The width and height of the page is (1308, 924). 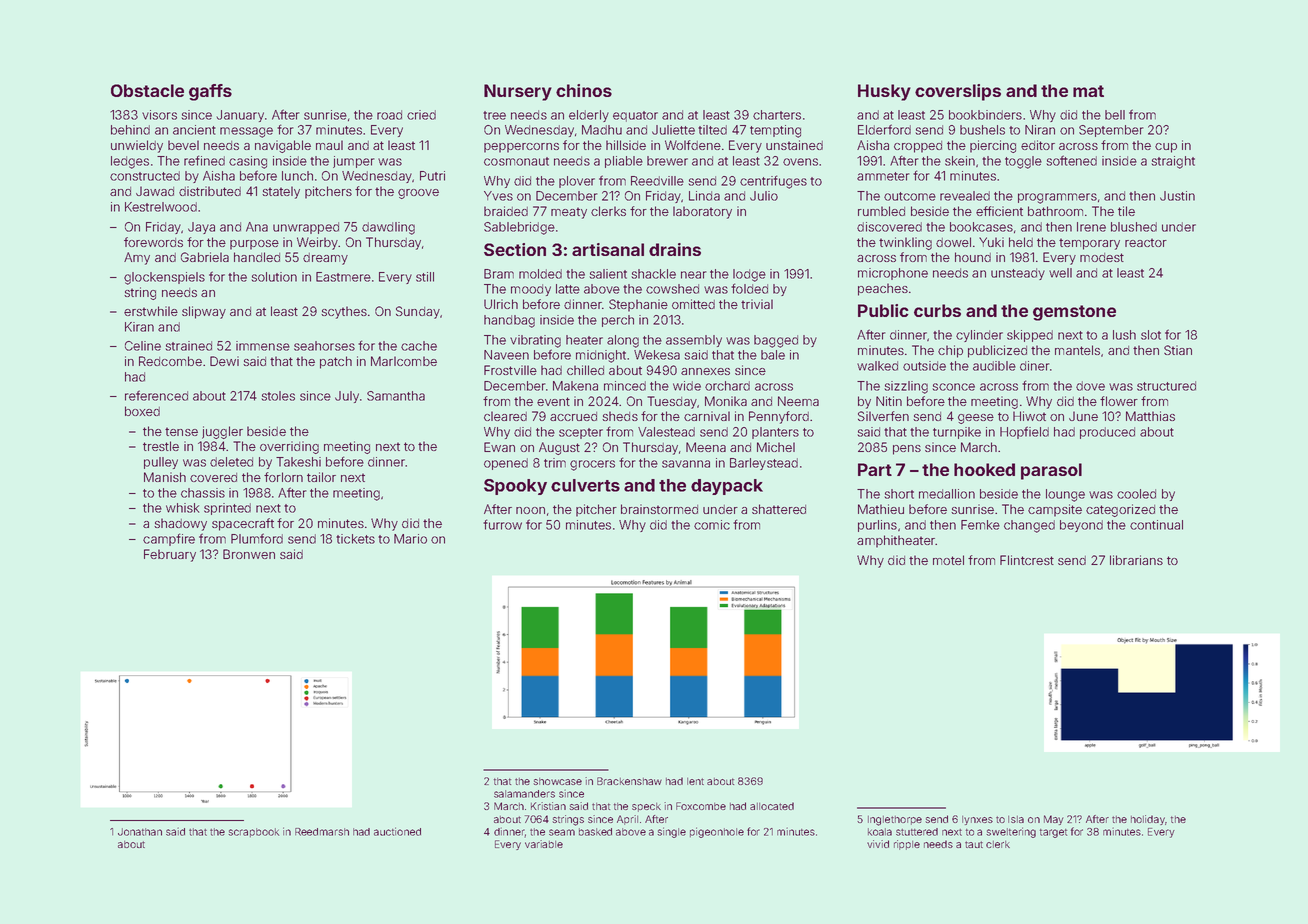 What do you see at coordinates (794, 145) in the page?
I see `unstained` at bounding box center [794, 145].
